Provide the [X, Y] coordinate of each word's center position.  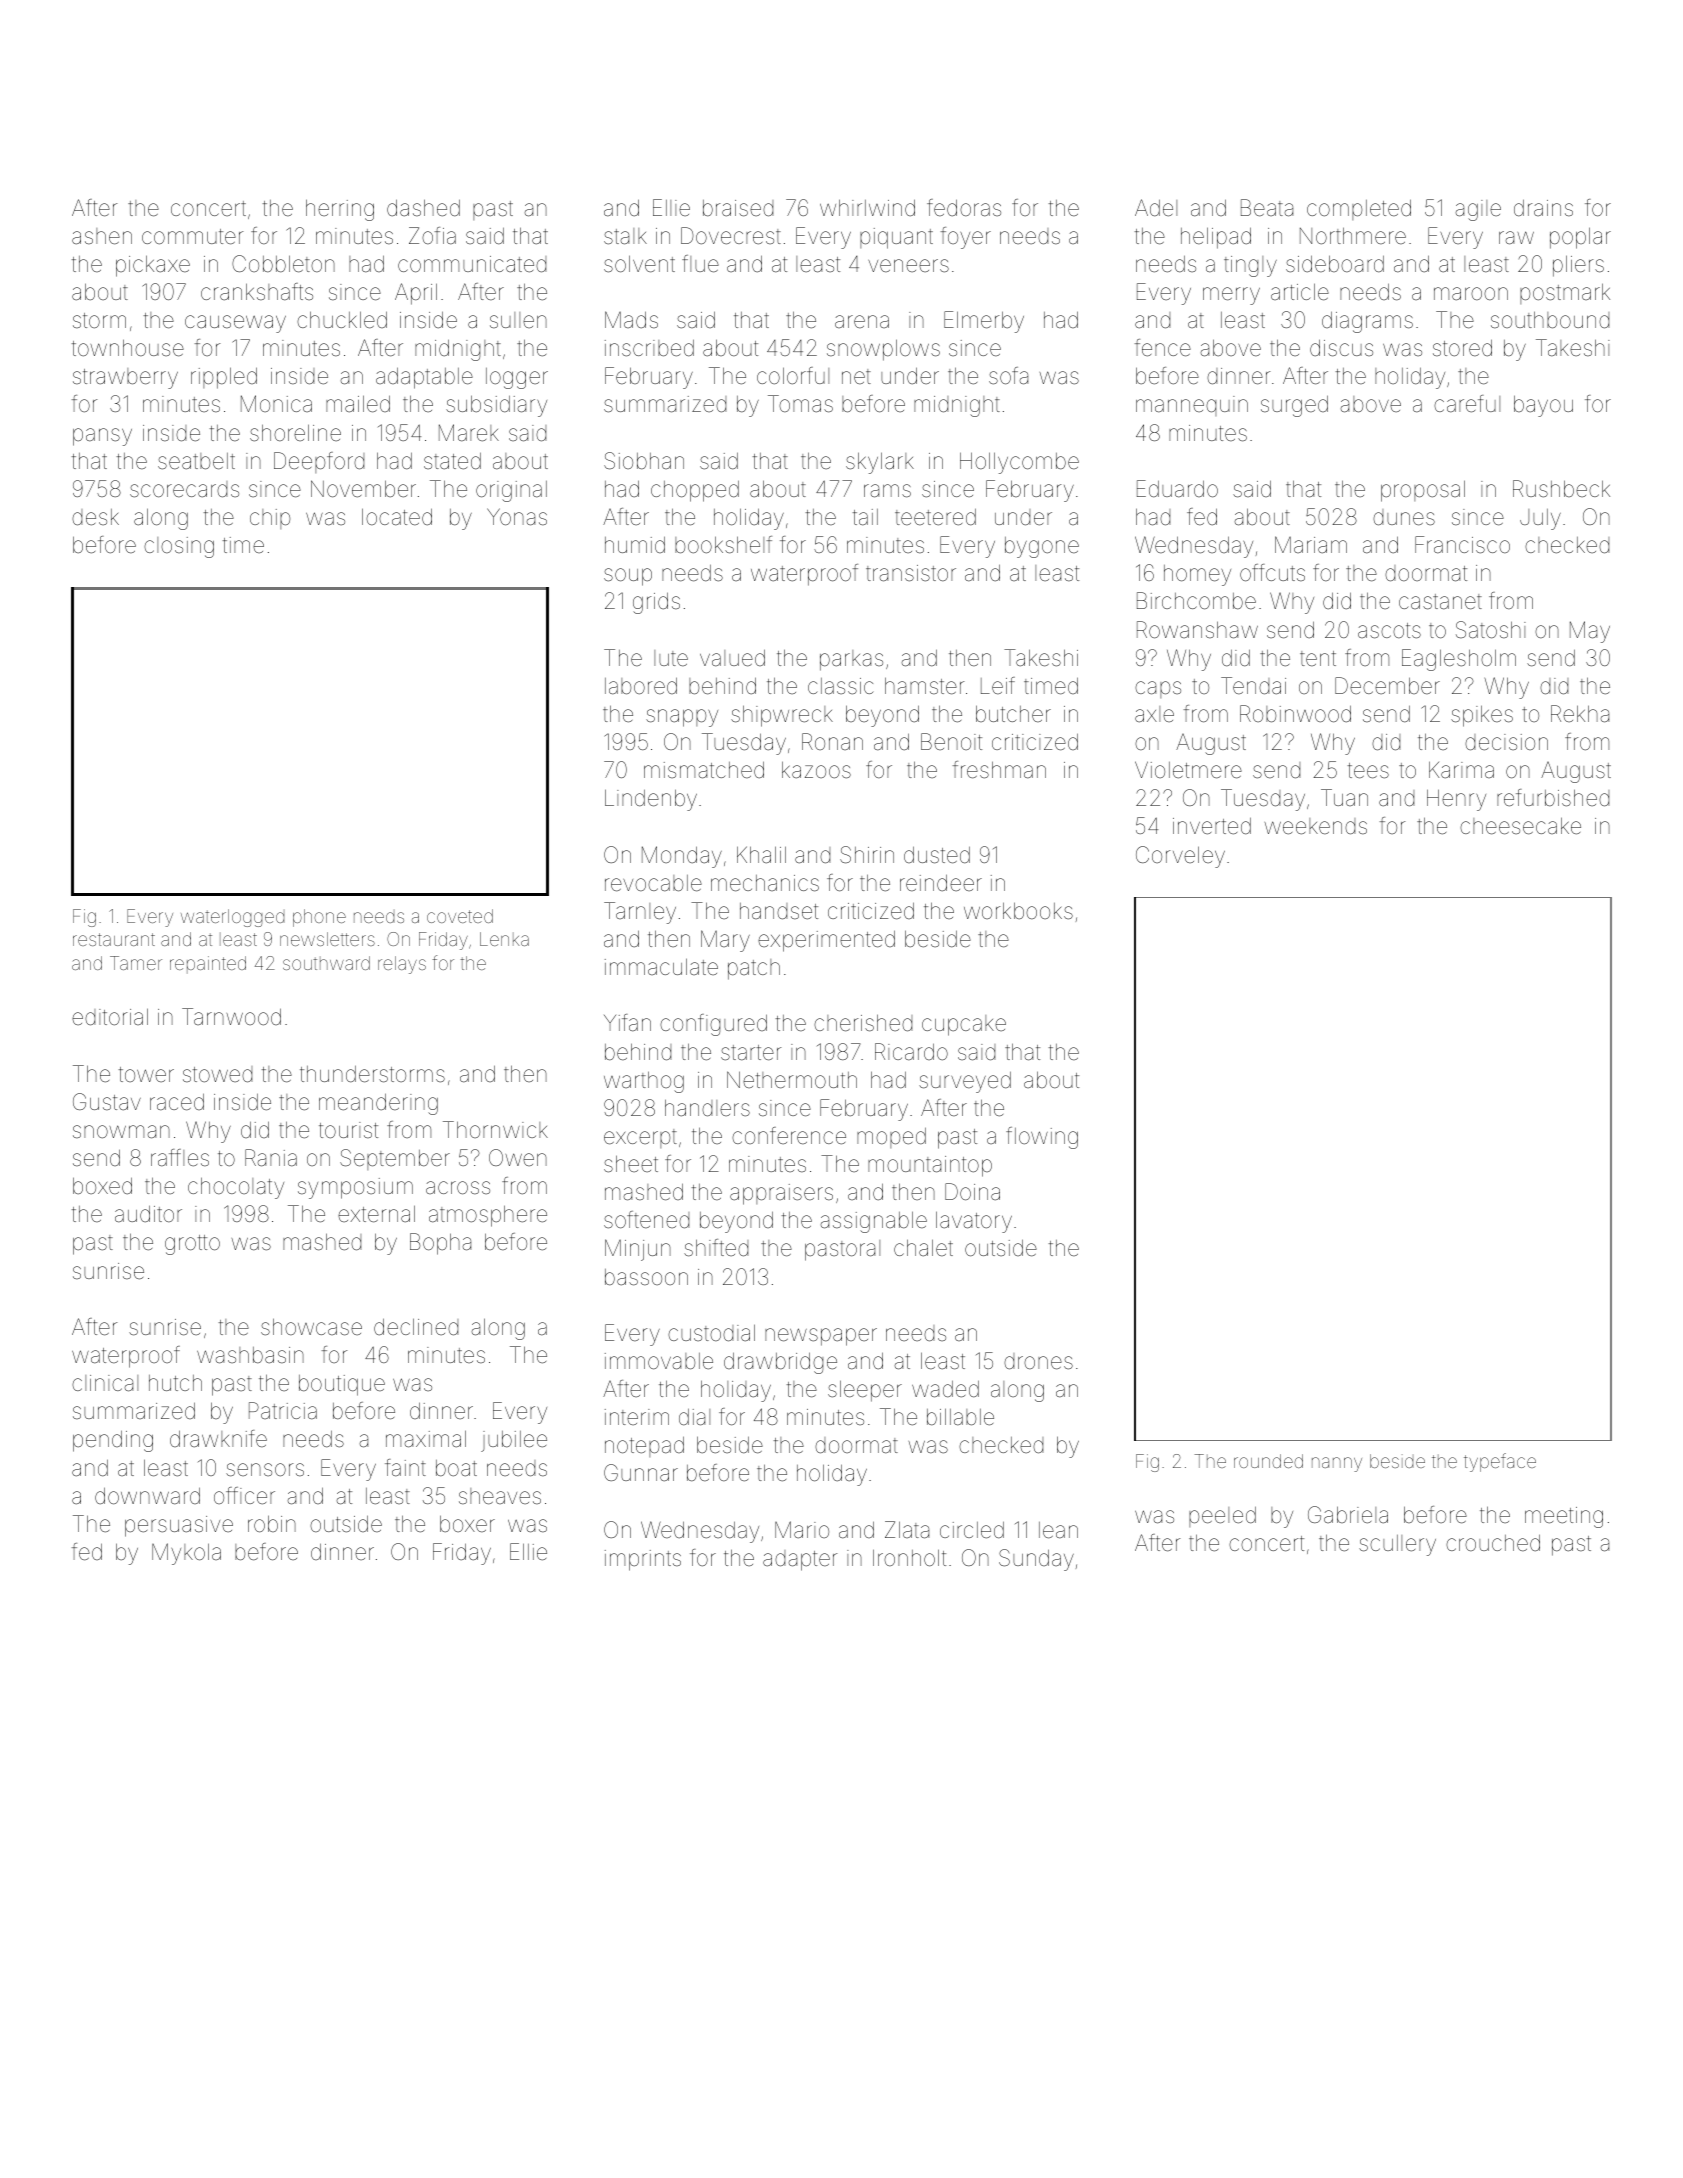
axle [1154, 714]
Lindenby [651, 800]
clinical [105, 1383]
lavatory [974, 1222]
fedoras [964, 208]
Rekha [1580, 714]
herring [340, 210]
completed [1359, 209]
